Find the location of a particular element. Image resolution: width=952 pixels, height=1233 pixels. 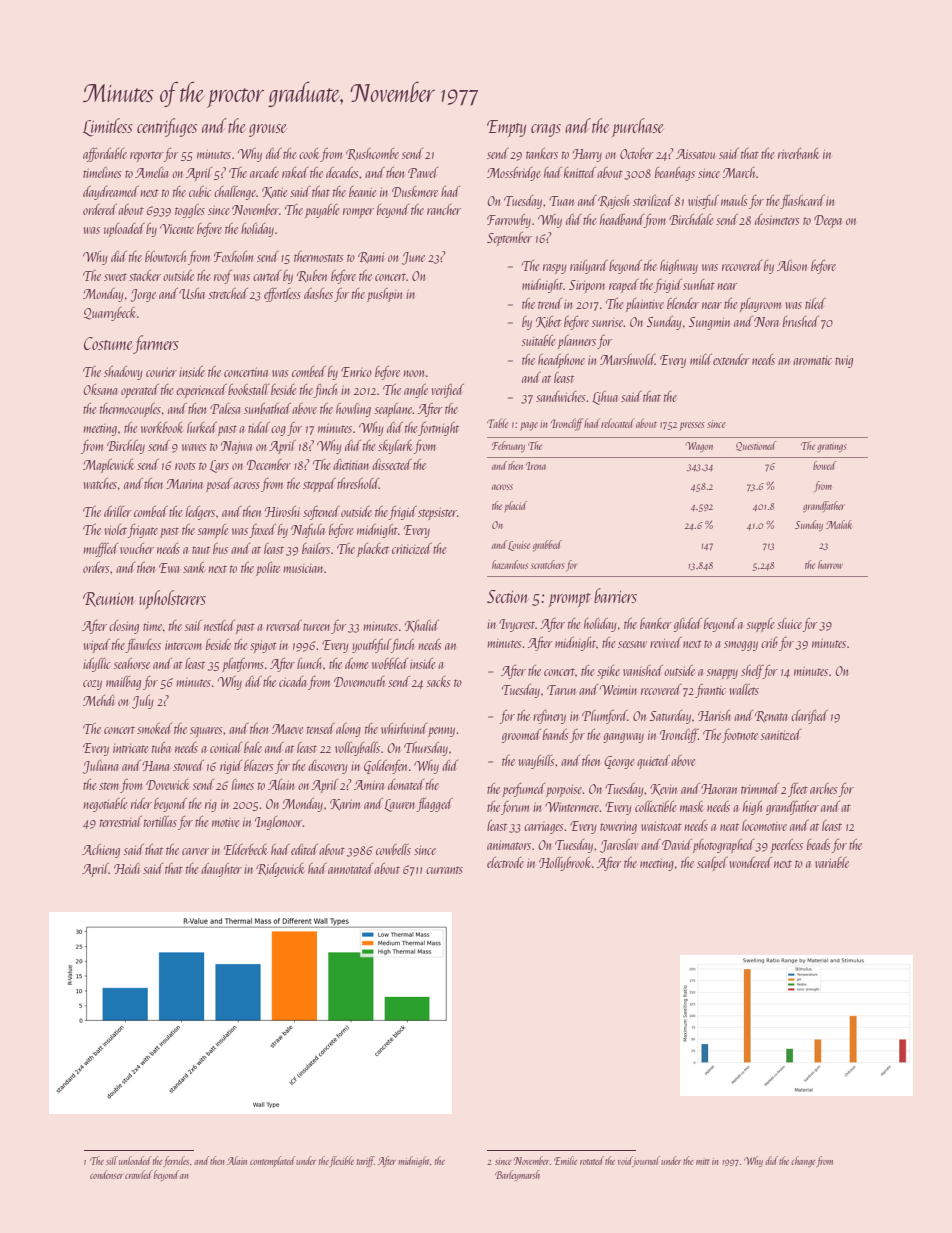

variable is located at coordinates (832, 862).
